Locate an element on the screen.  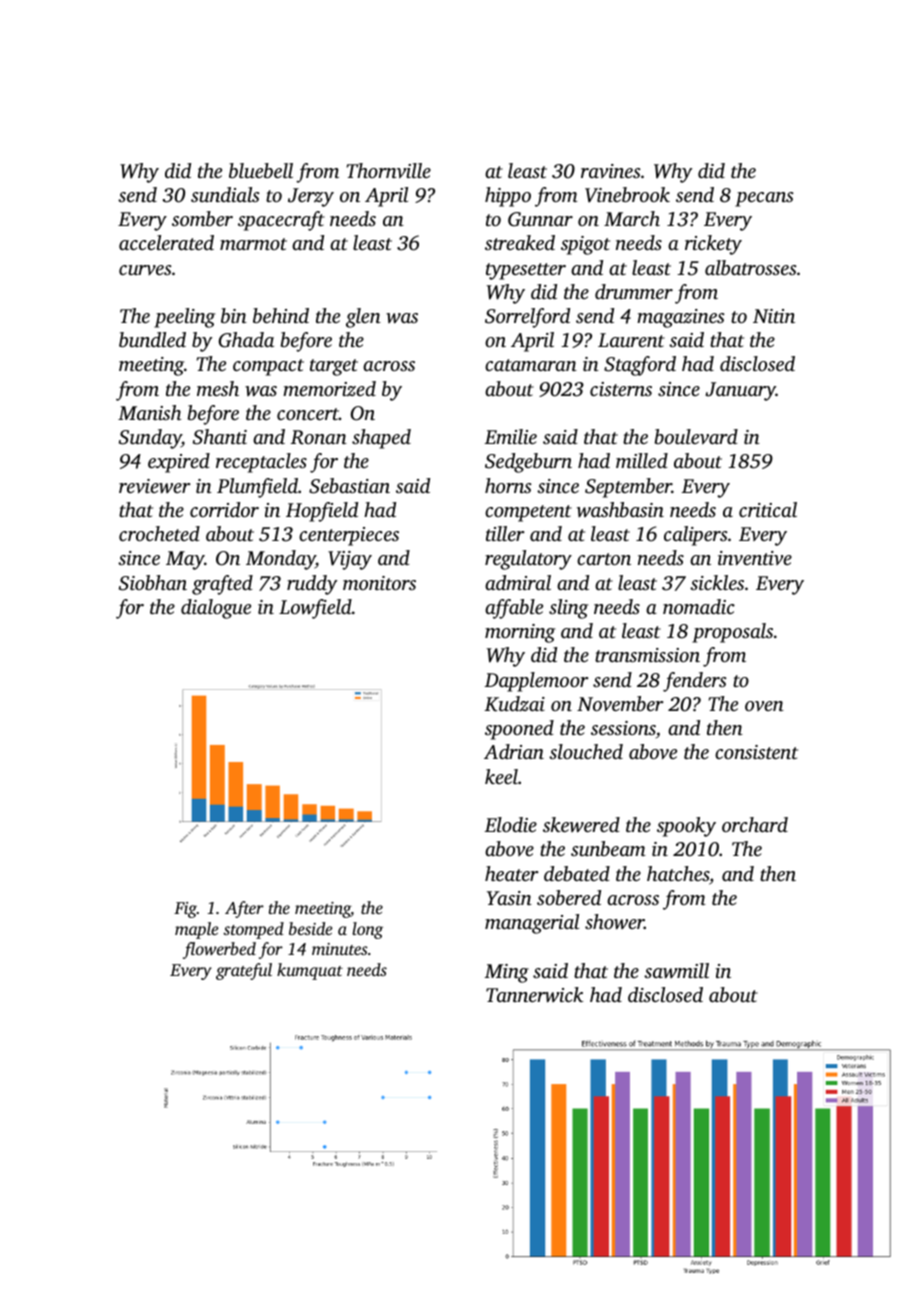
milled is located at coordinates (642, 460).
